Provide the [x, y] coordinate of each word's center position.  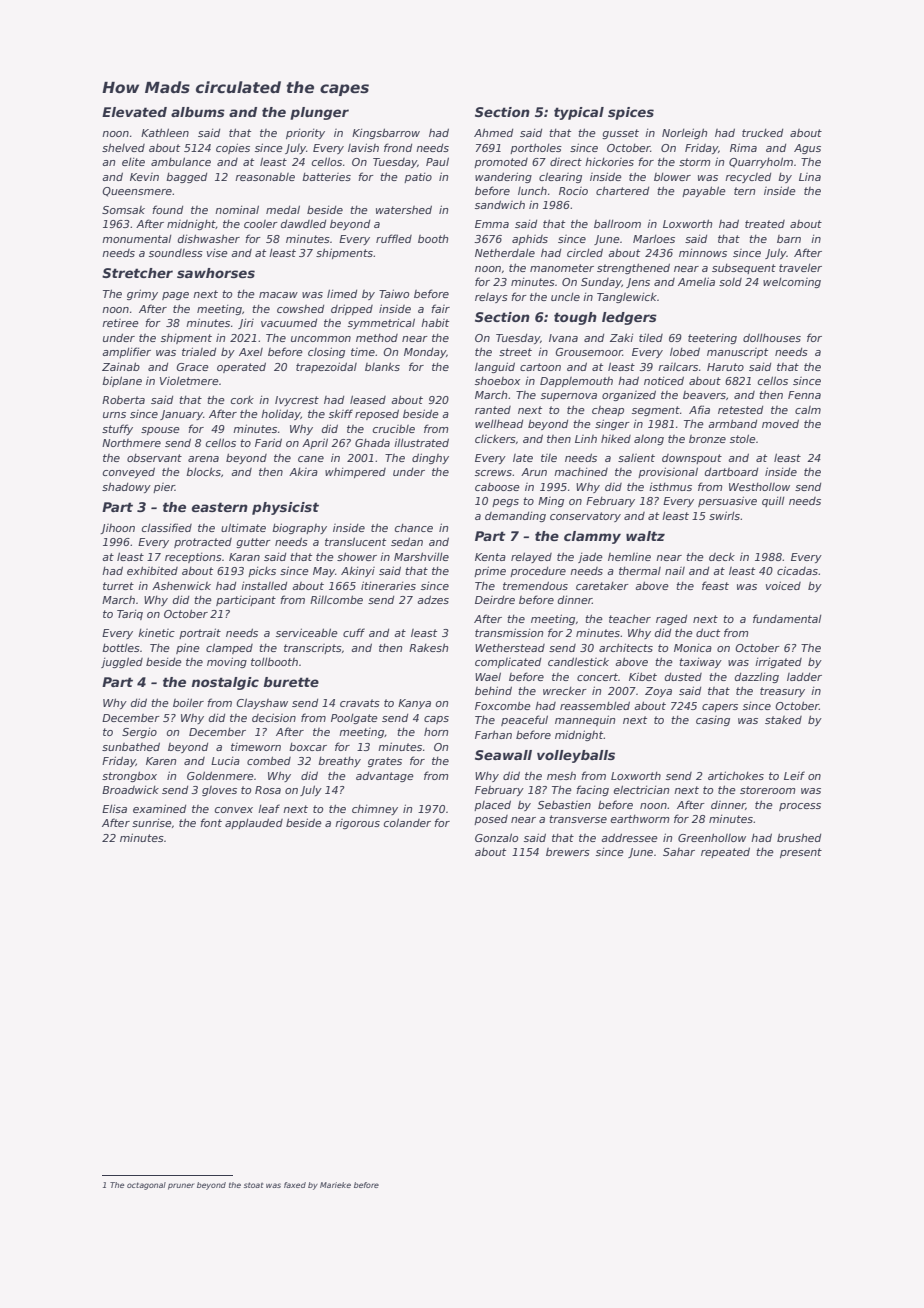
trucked [762, 133]
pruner [181, 1186]
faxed [295, 1185]
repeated [725, 852]
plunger [319, 113]
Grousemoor [589, 352]
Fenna [804, 395]
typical [579, 113]
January [181, 415]
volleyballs [576, 756]
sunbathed [131, 746]
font [211, 822]
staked [783, 720]
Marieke [335, 1185]
